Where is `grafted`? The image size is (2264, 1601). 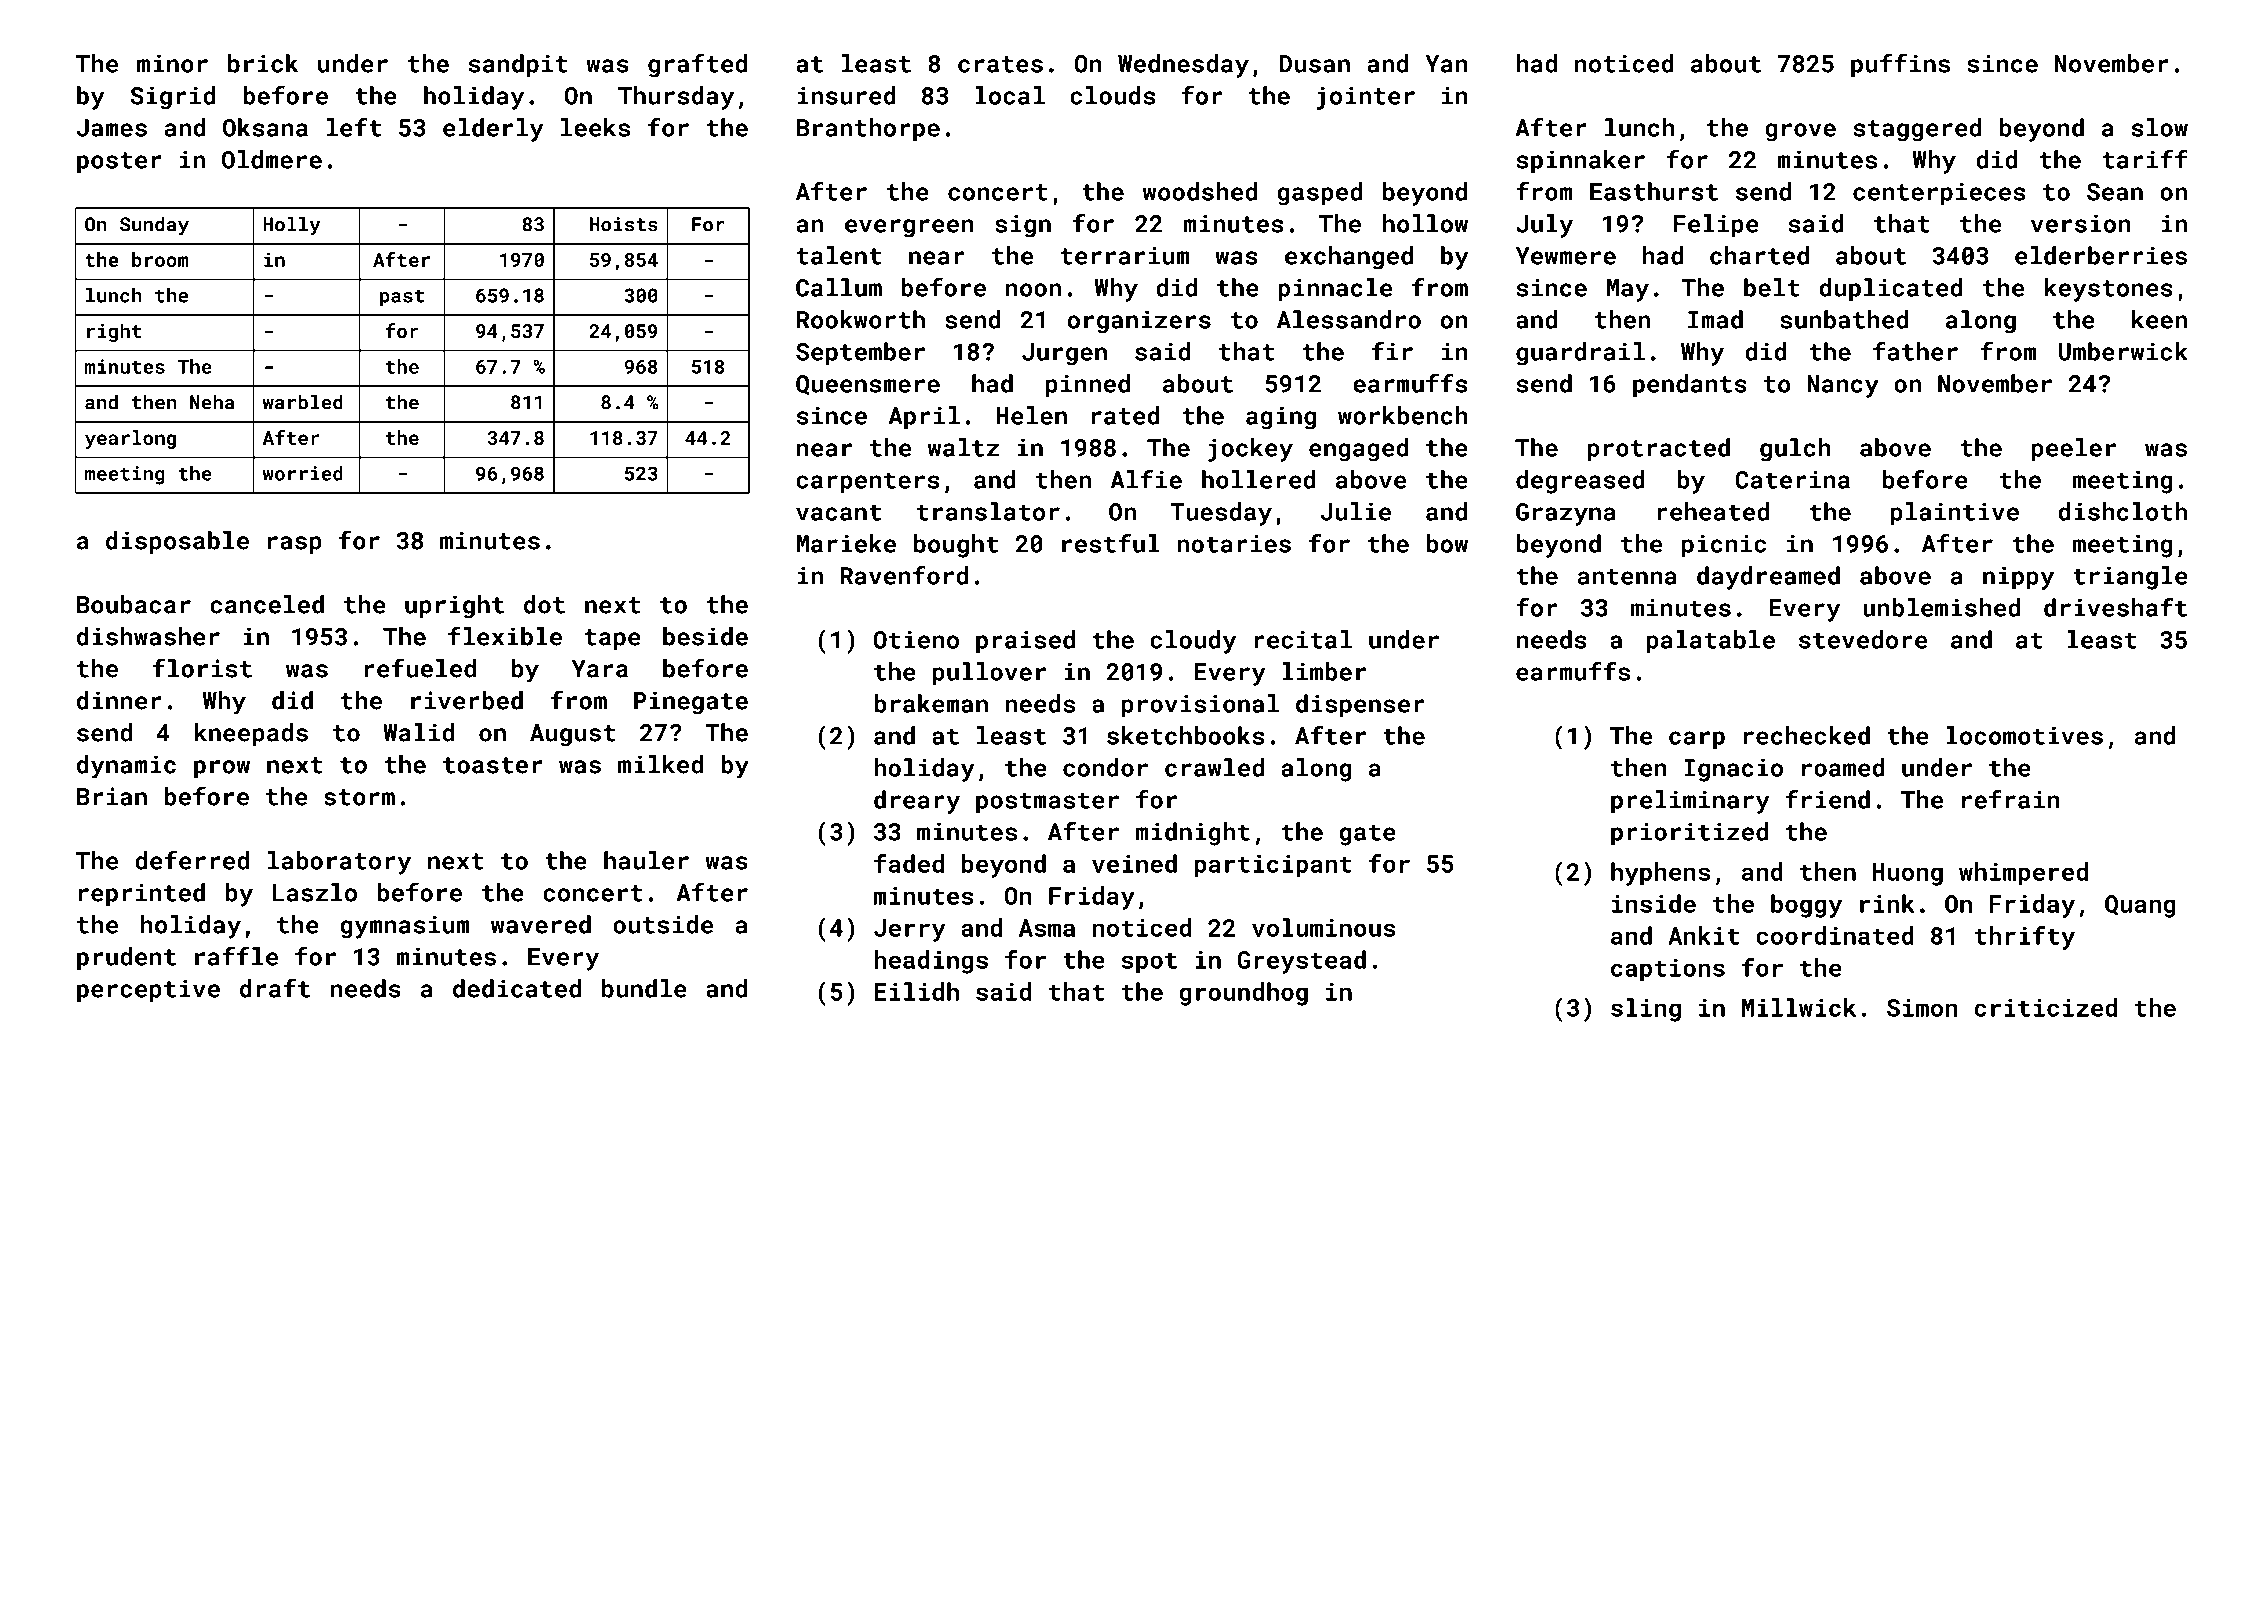 grafted is located at coordinates (697, 65).
